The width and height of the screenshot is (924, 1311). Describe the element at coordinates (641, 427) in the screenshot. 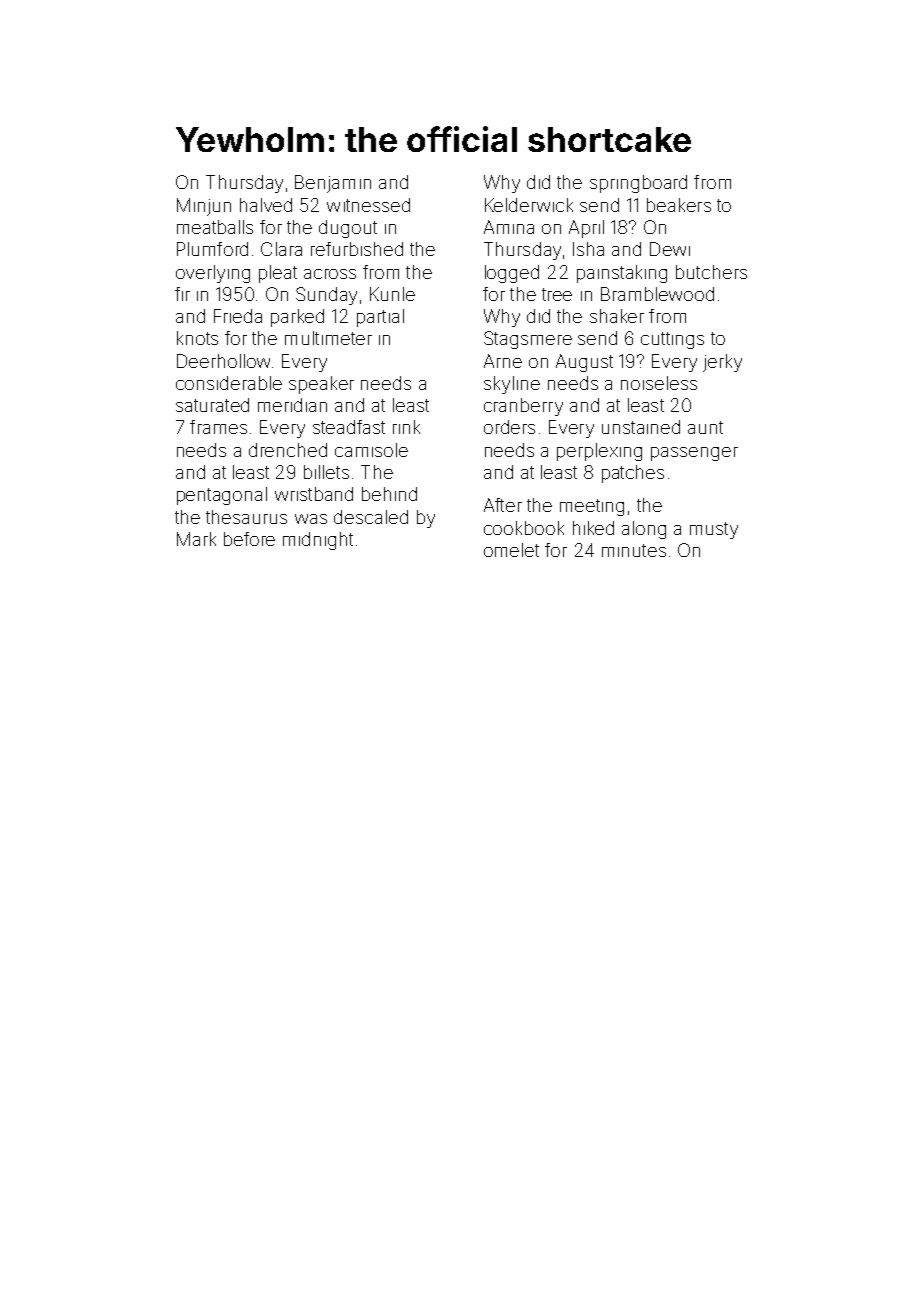

I see `unstained` at that location.
